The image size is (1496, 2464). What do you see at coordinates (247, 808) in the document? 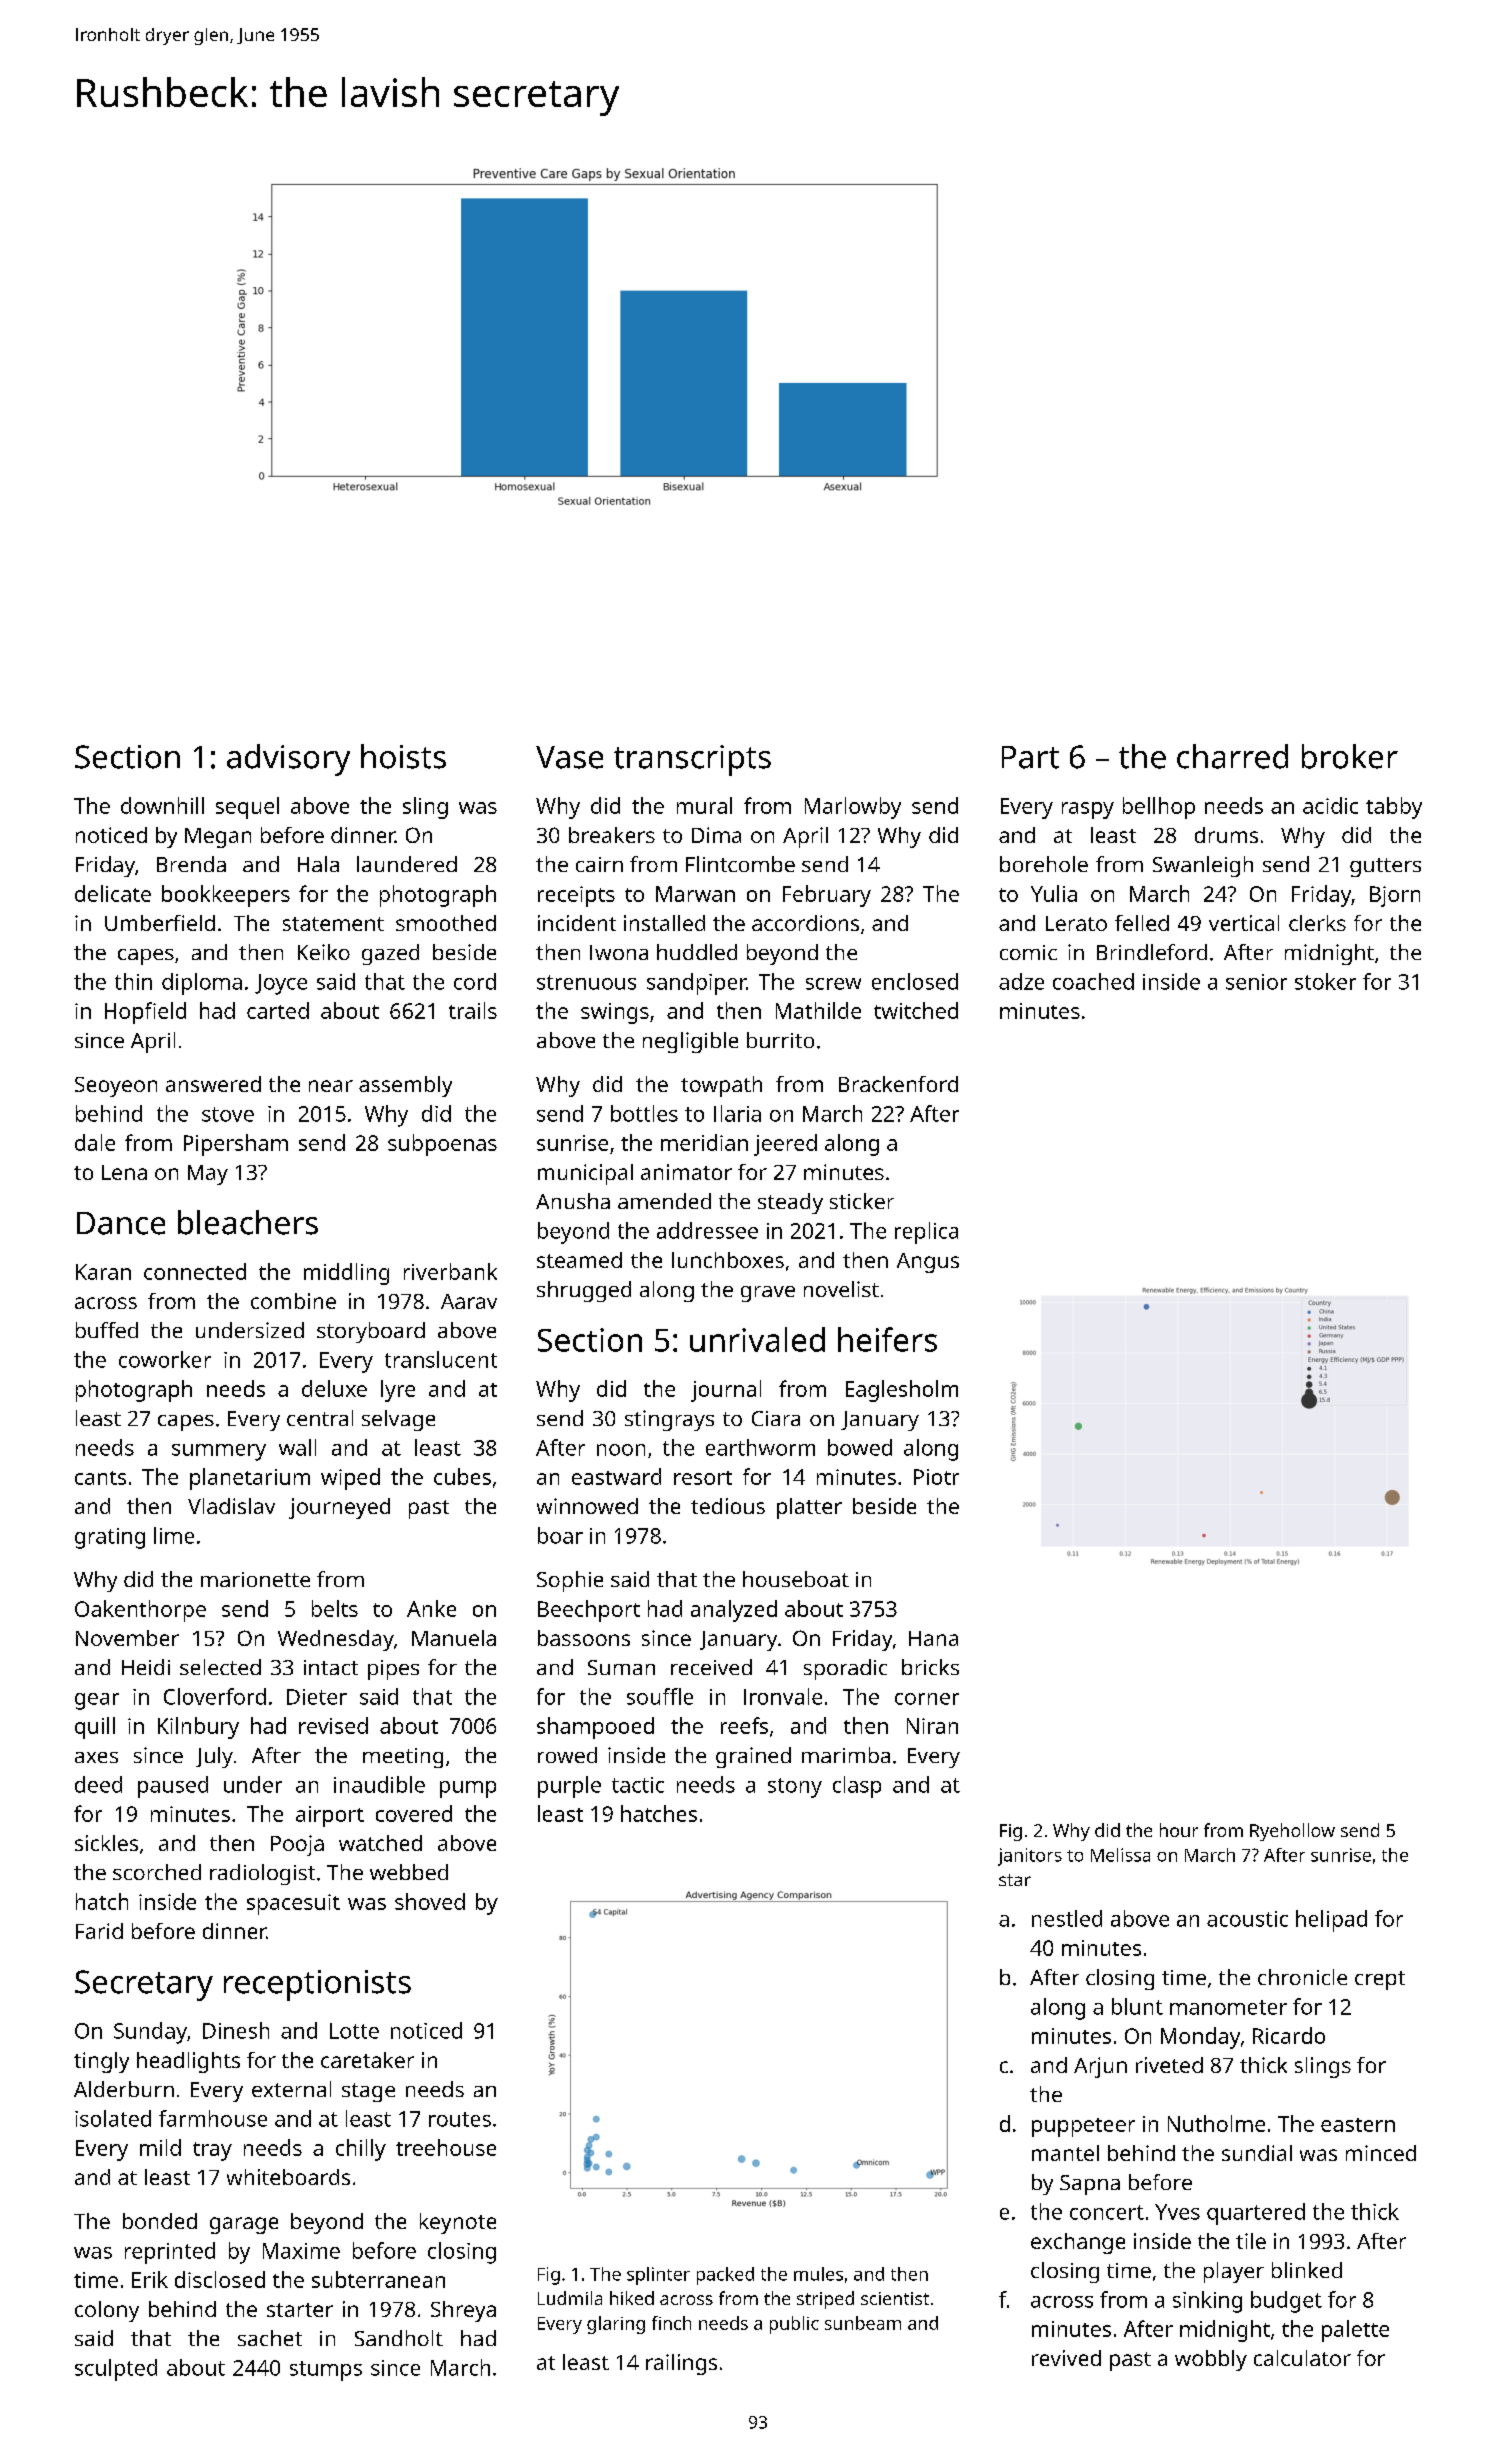
I see `sequel` at bounding box center [247, 808].
